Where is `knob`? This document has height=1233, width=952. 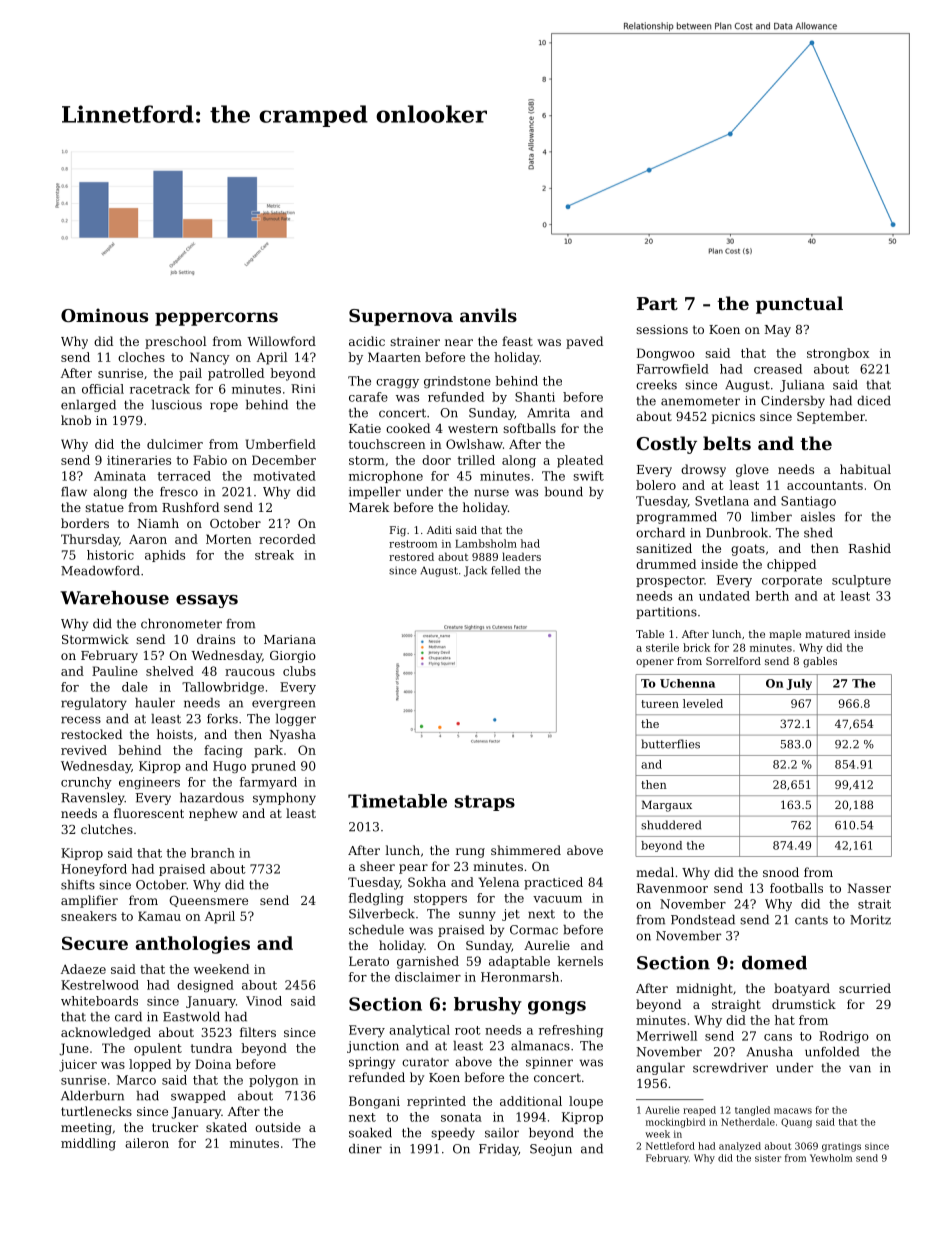 knob is located at coordinates (76, 420).
